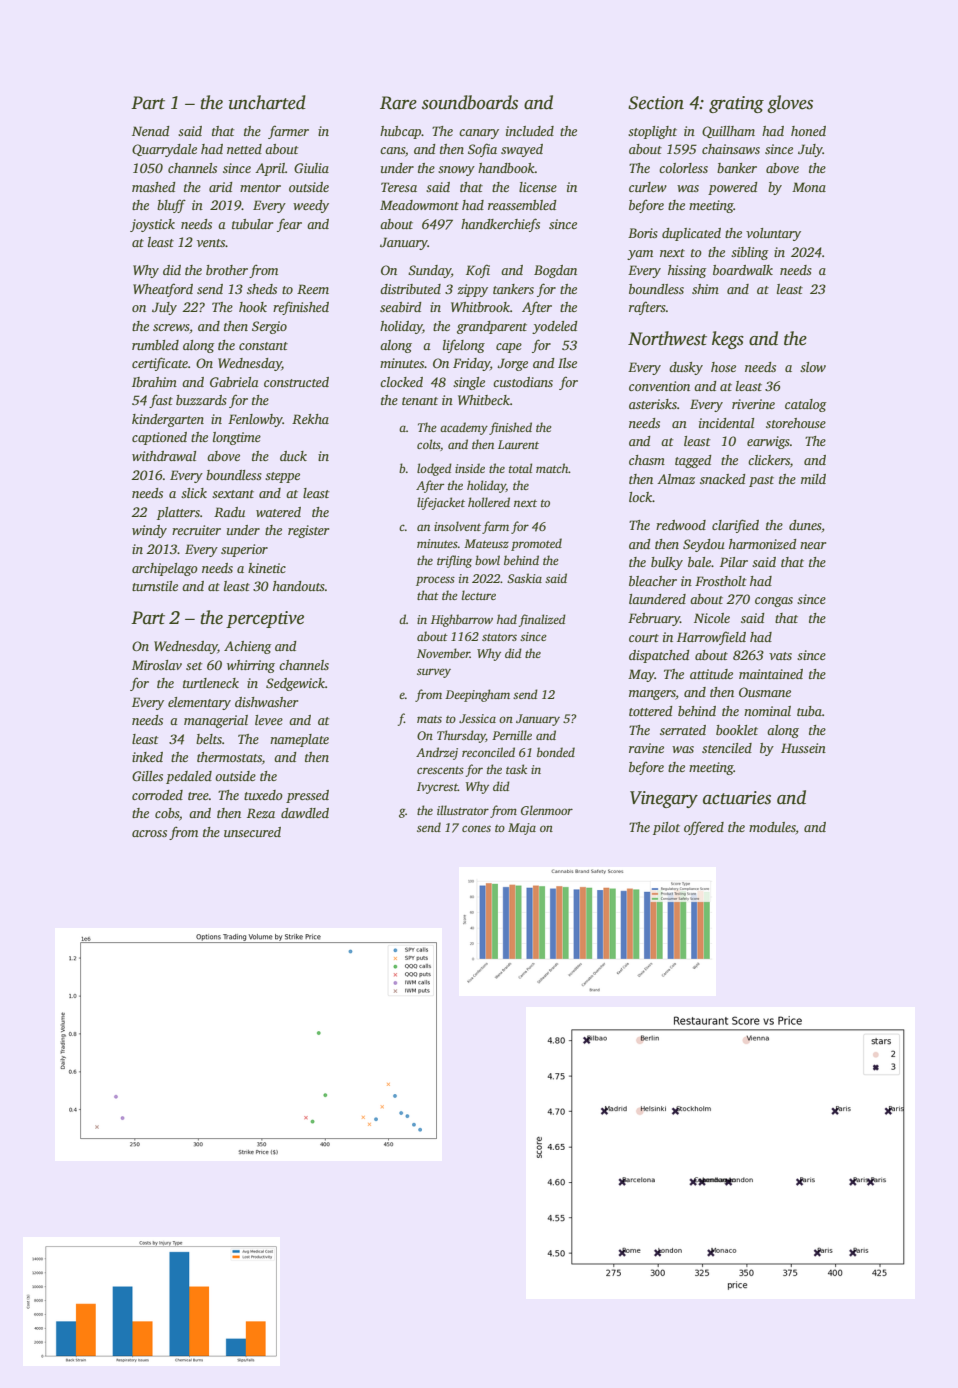 The width and height of the screenshot is (958, 1388). What do you see at coordinates (538, 187) in the screenshot?
I see `license` at bounding box center [538, 187].
